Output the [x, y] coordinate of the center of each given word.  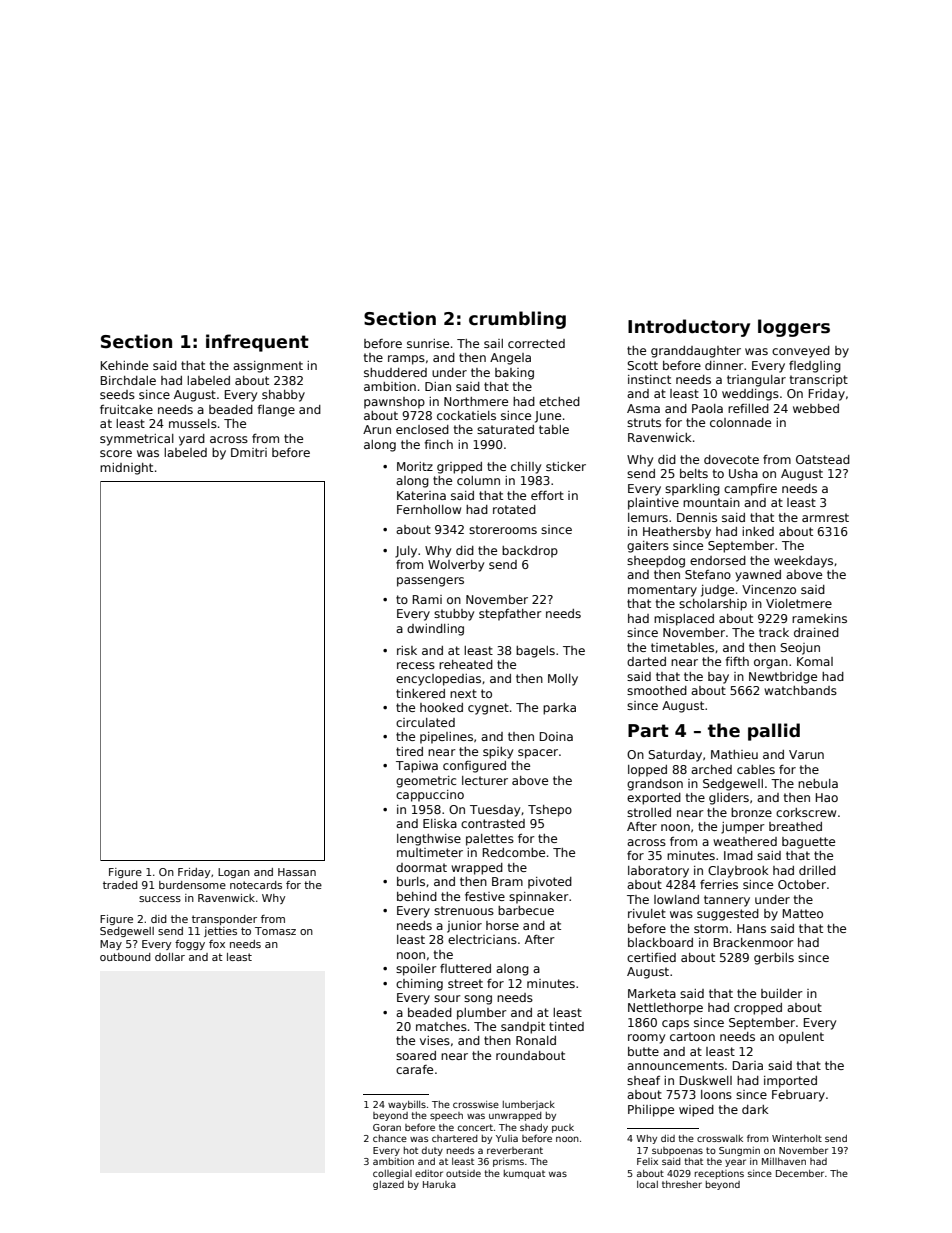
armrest [825, 517]
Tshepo [550, 811]
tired [409, 751]
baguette [808, 843]
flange [276, 411]
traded [120, 885]
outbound [125, 957]
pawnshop [394, 403]
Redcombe [514, 852]
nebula [818, 783]
